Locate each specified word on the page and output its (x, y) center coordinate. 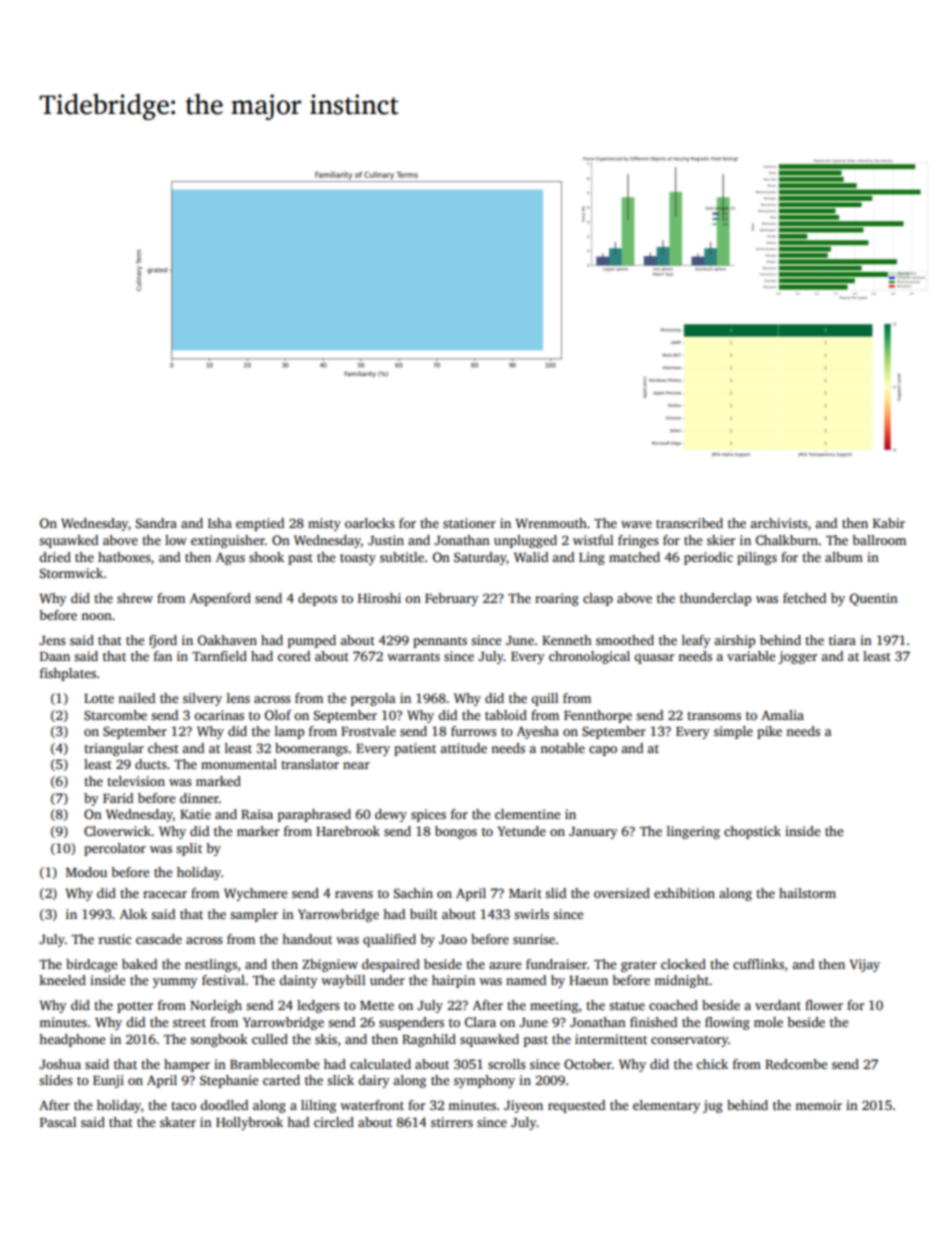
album (844, 557)
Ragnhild (429, 1040)
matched (634, 557)
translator (310, 764)
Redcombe (796, 1064)
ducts (151, 764)
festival (223, 980)
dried (55, 557)
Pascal (58, 1122)
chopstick (752, 832)
